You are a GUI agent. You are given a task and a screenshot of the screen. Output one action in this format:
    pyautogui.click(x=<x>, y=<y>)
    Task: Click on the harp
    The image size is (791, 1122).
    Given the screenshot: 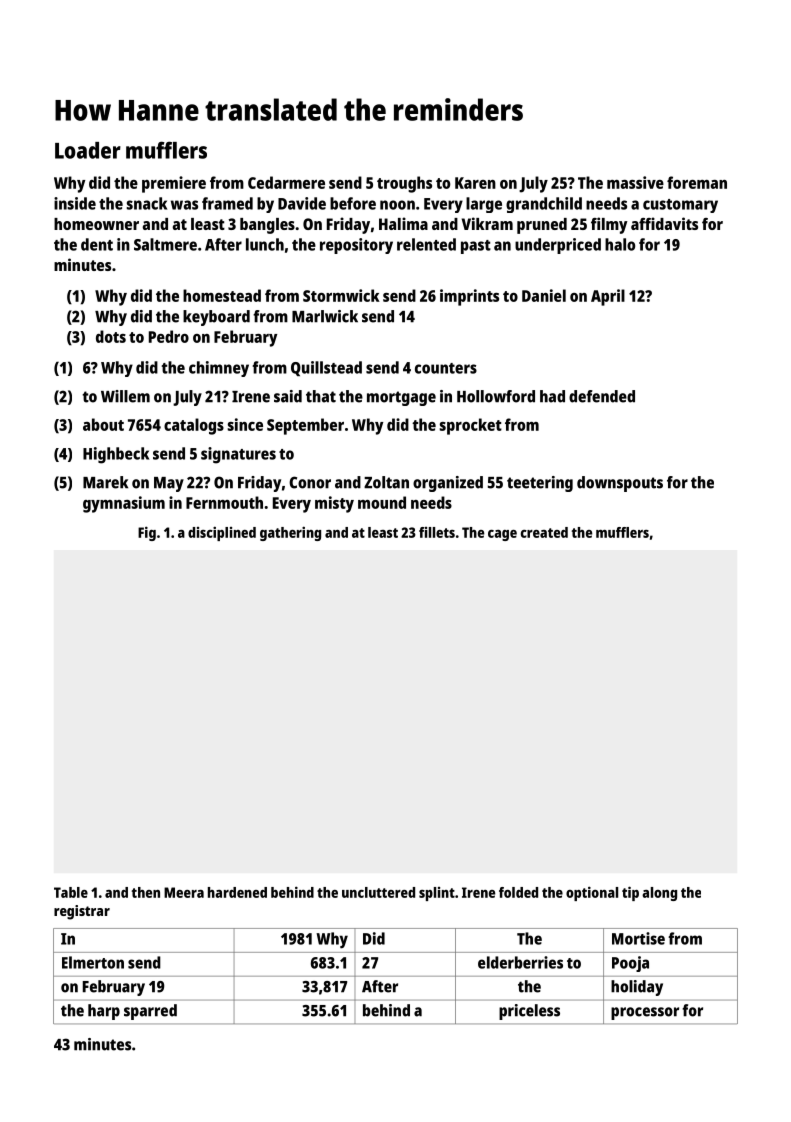 What is the action you would take?
    pyautogui.click(x=104, y=1012)
